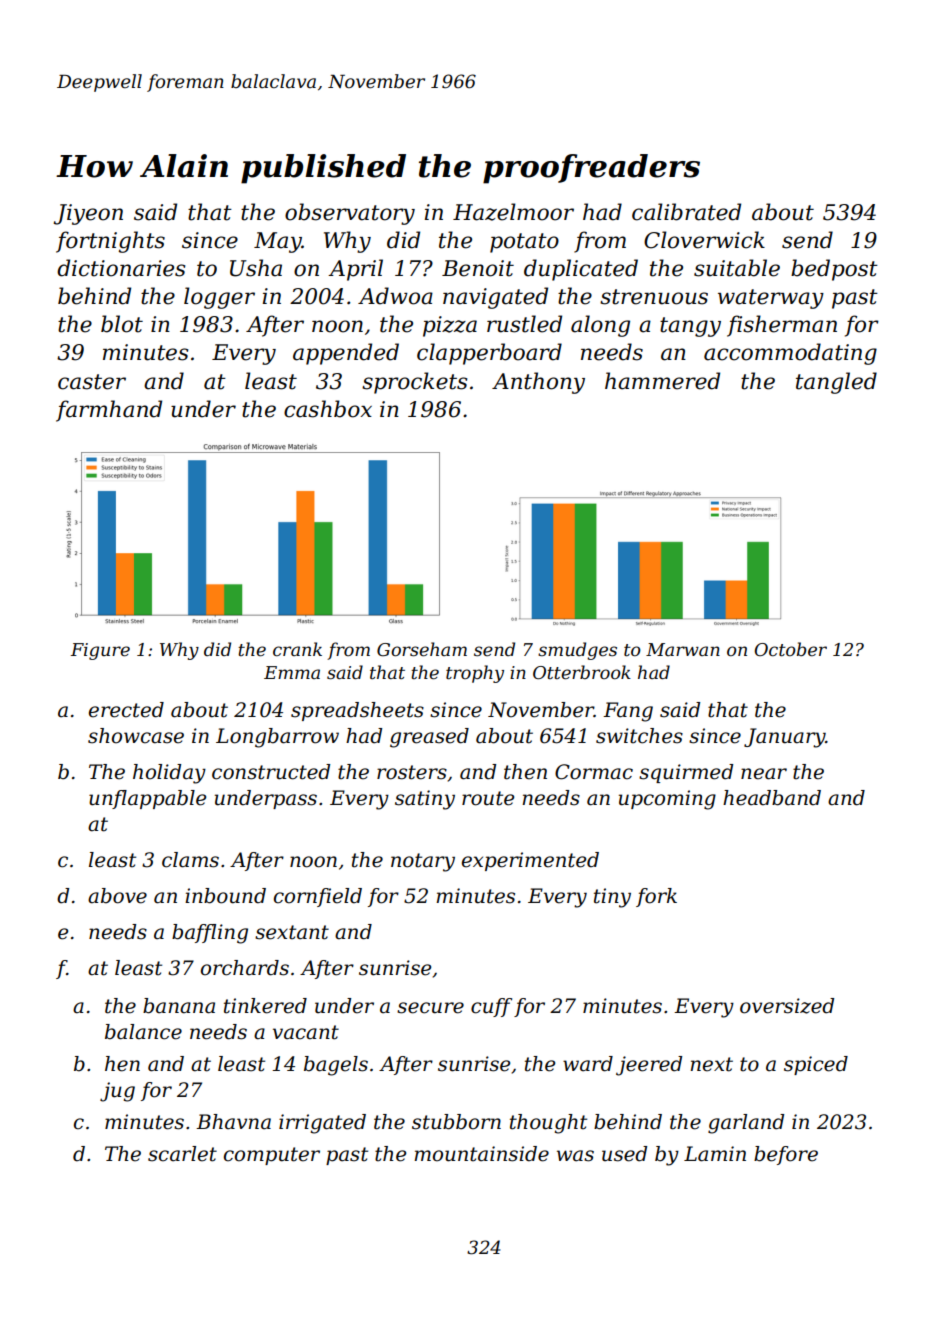  Describe the element at coordinates (538, 383) in the screenshot. I see `Anthony` at that location.
